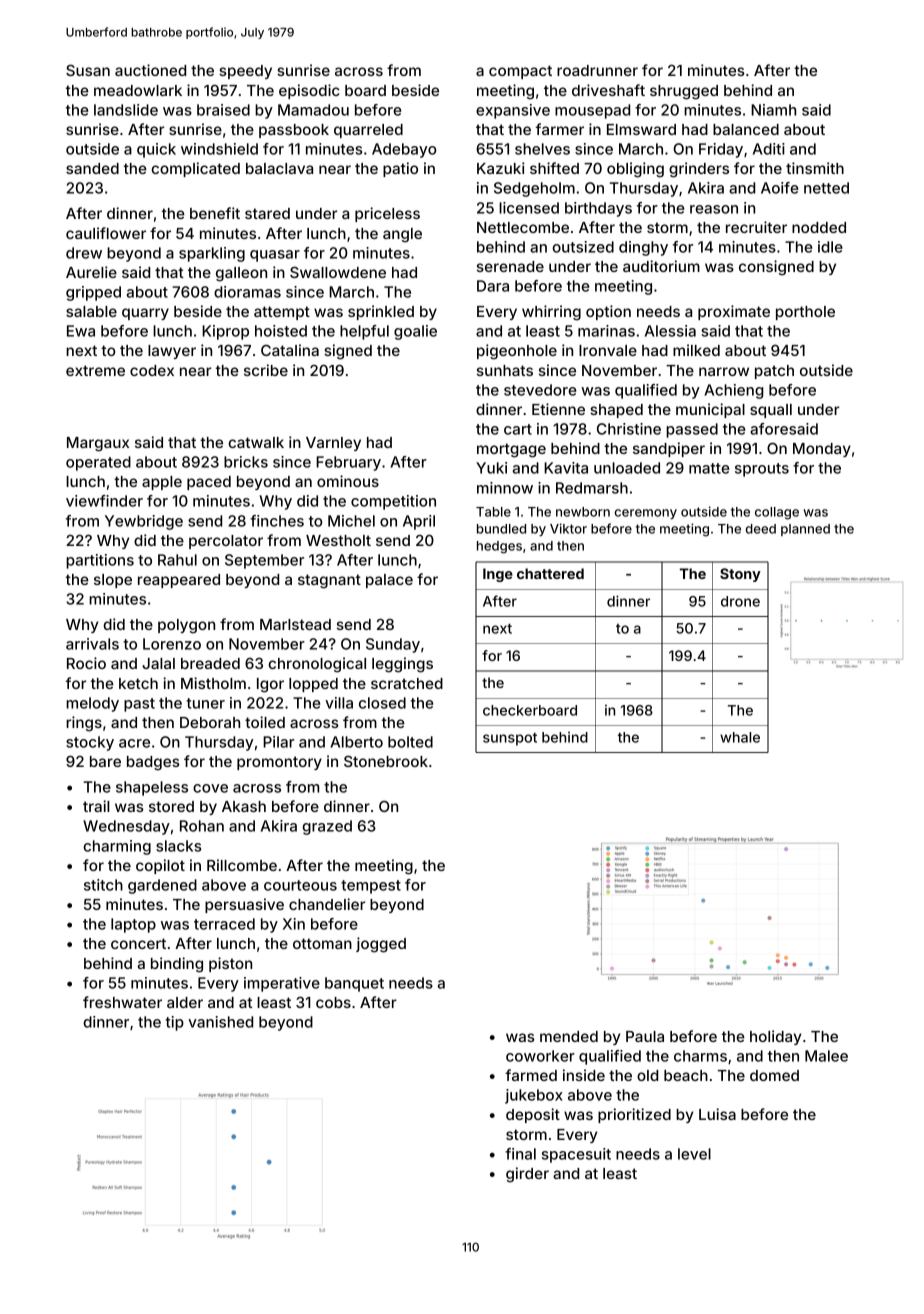 The height and width of the screenshot is (1314, 924). Describe the element at coordinates (177, 560) in the screenshot. I see `Rahul` at that location.
